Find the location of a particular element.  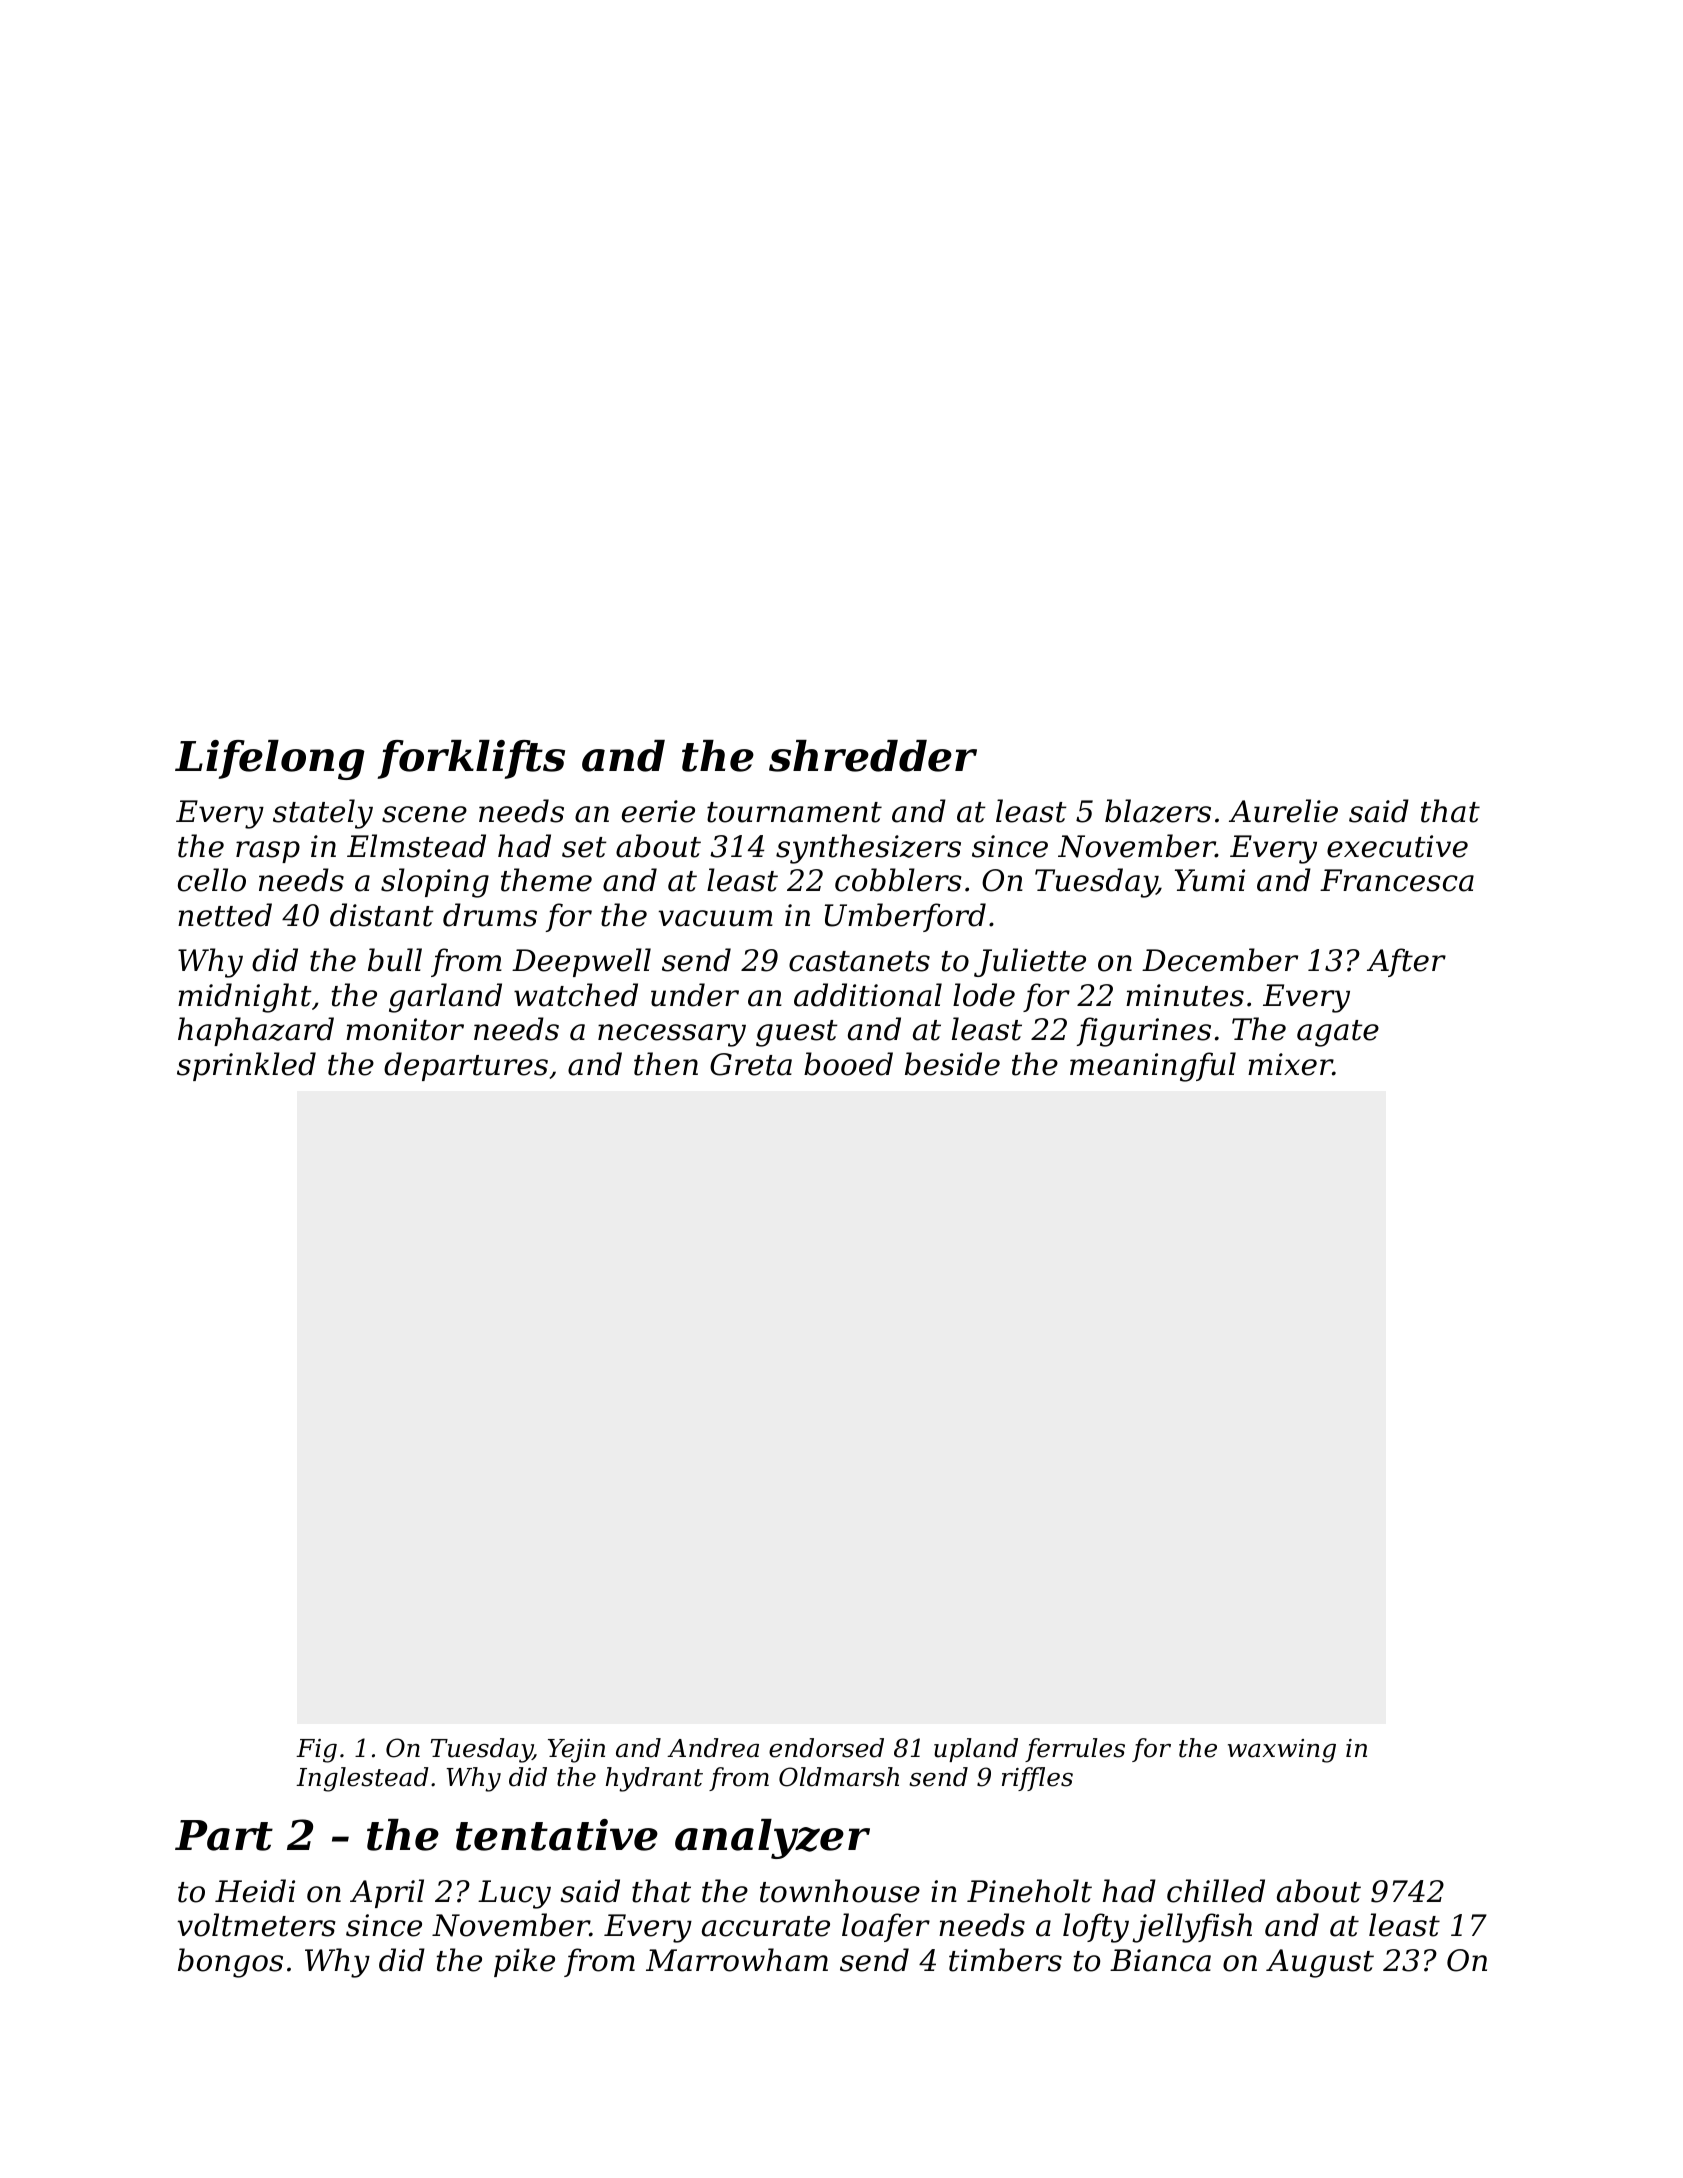

minutes is located at coordinates (1185, 995).
